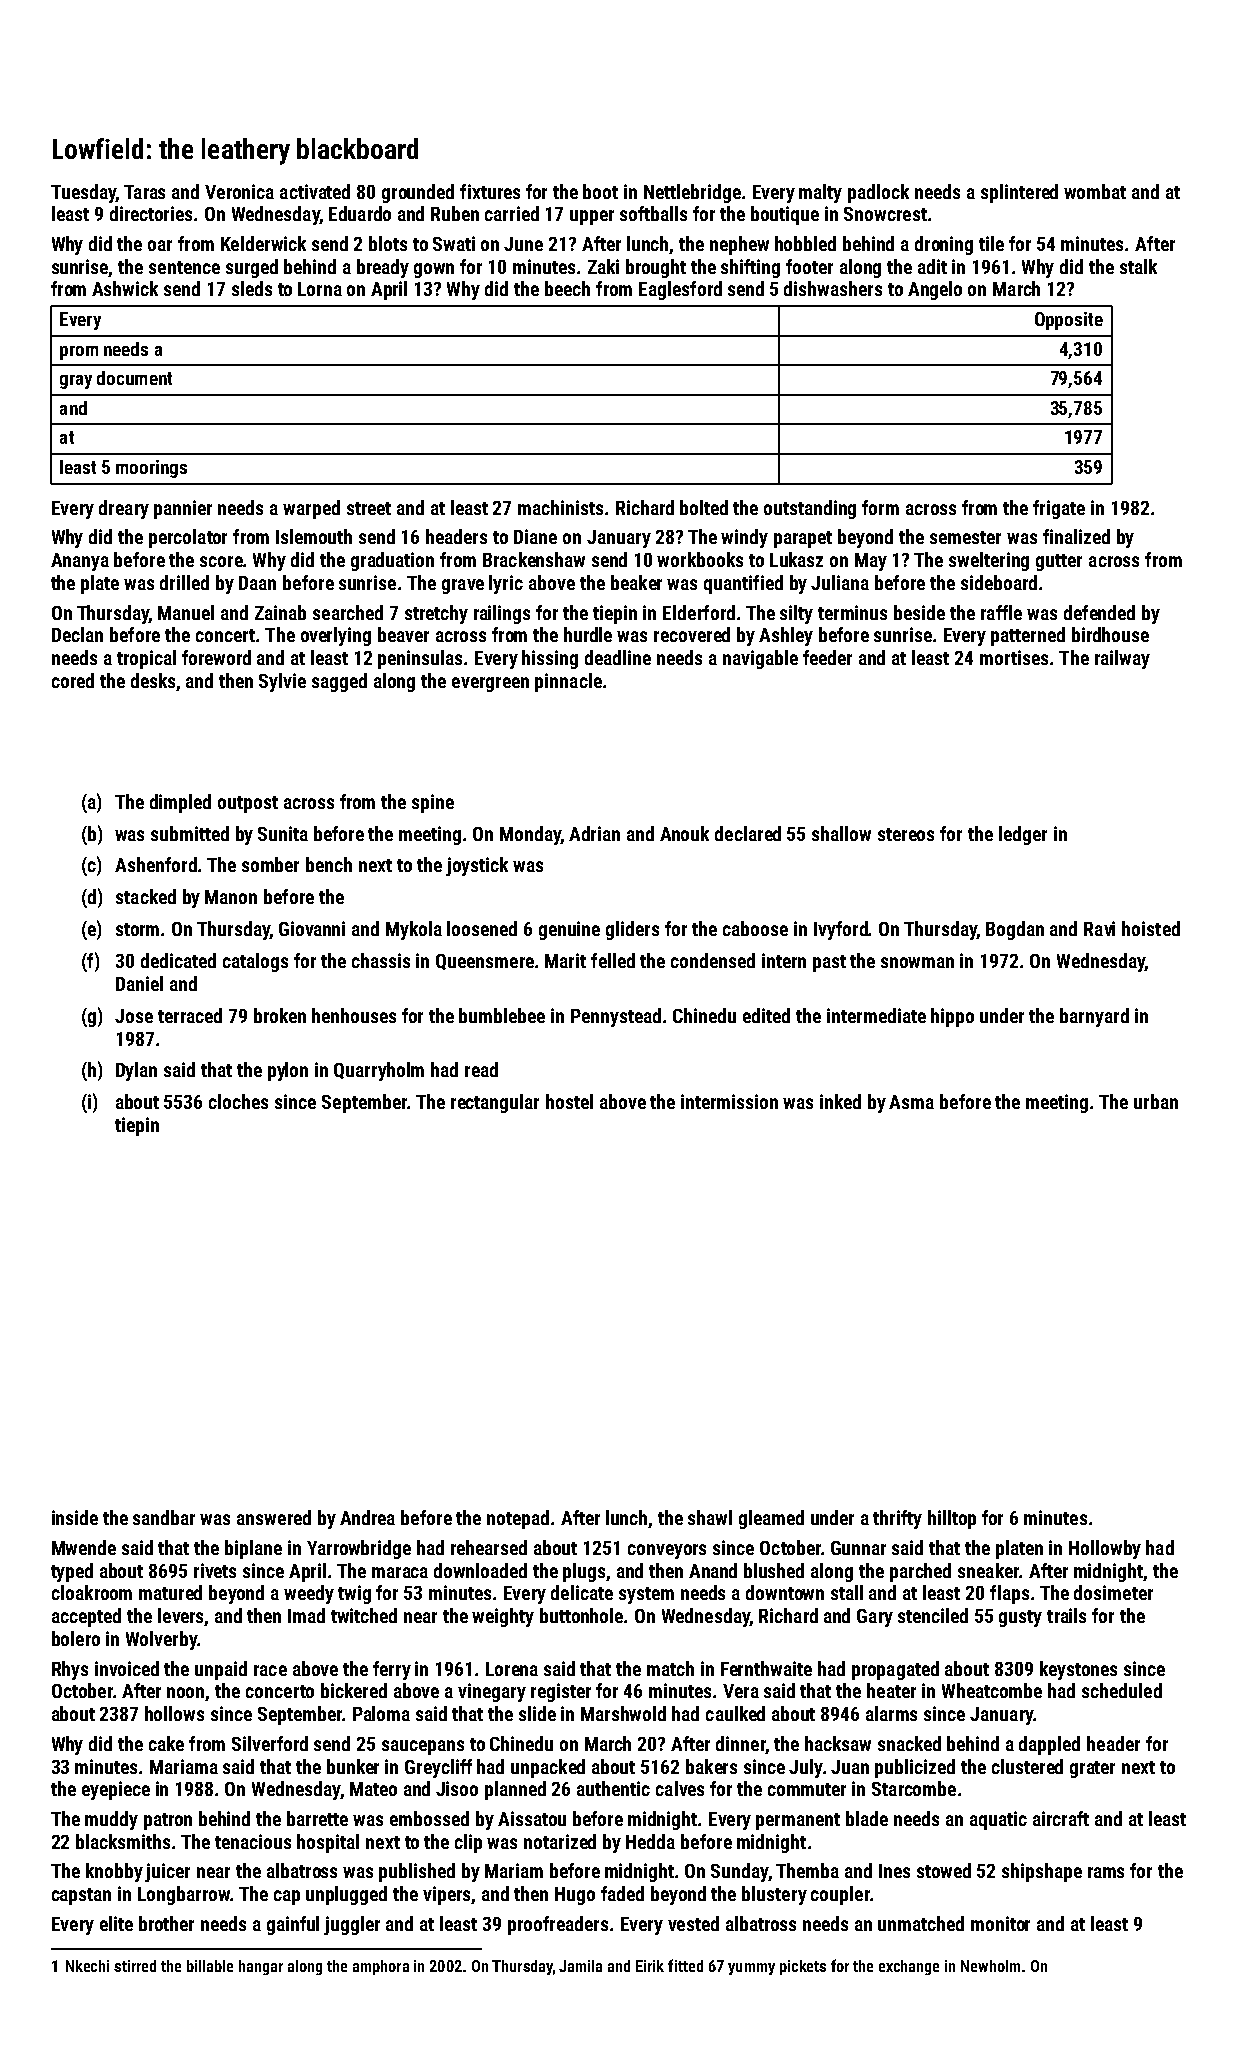  Describe the element at coordinates (495, 1103) in the image. I see `rectangular` at that location.
